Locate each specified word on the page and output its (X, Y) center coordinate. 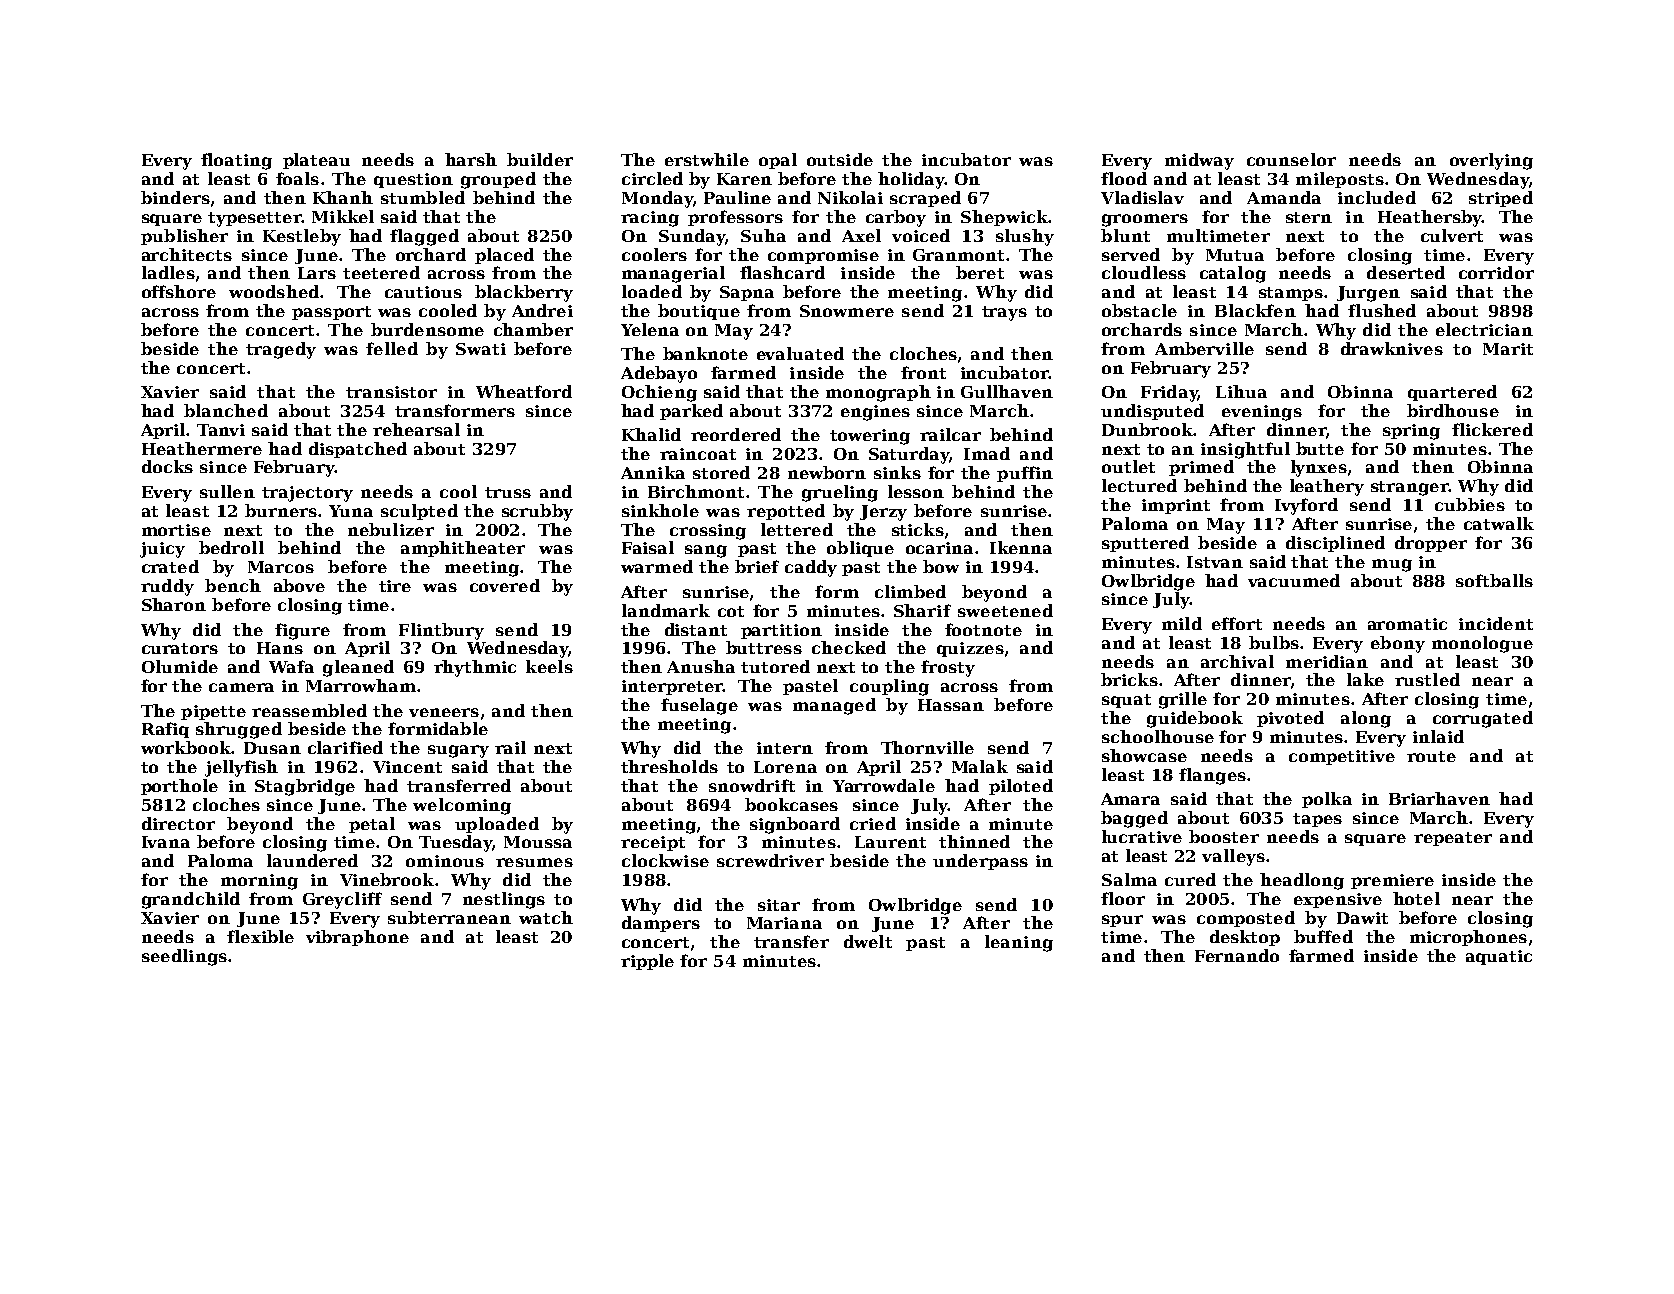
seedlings (184, 957)
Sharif (922, 610)
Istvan (1215, 562)
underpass (980, 862)
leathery (1327, 487)
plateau (316, 161)
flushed (1382, 310)
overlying (1491, 161)
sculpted (419, 512)
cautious (423, 292)
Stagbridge (305, 787)
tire (395, 586)
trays (1004, 313)
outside (840, 159)
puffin (1025, 474)
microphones (1468, 938)
